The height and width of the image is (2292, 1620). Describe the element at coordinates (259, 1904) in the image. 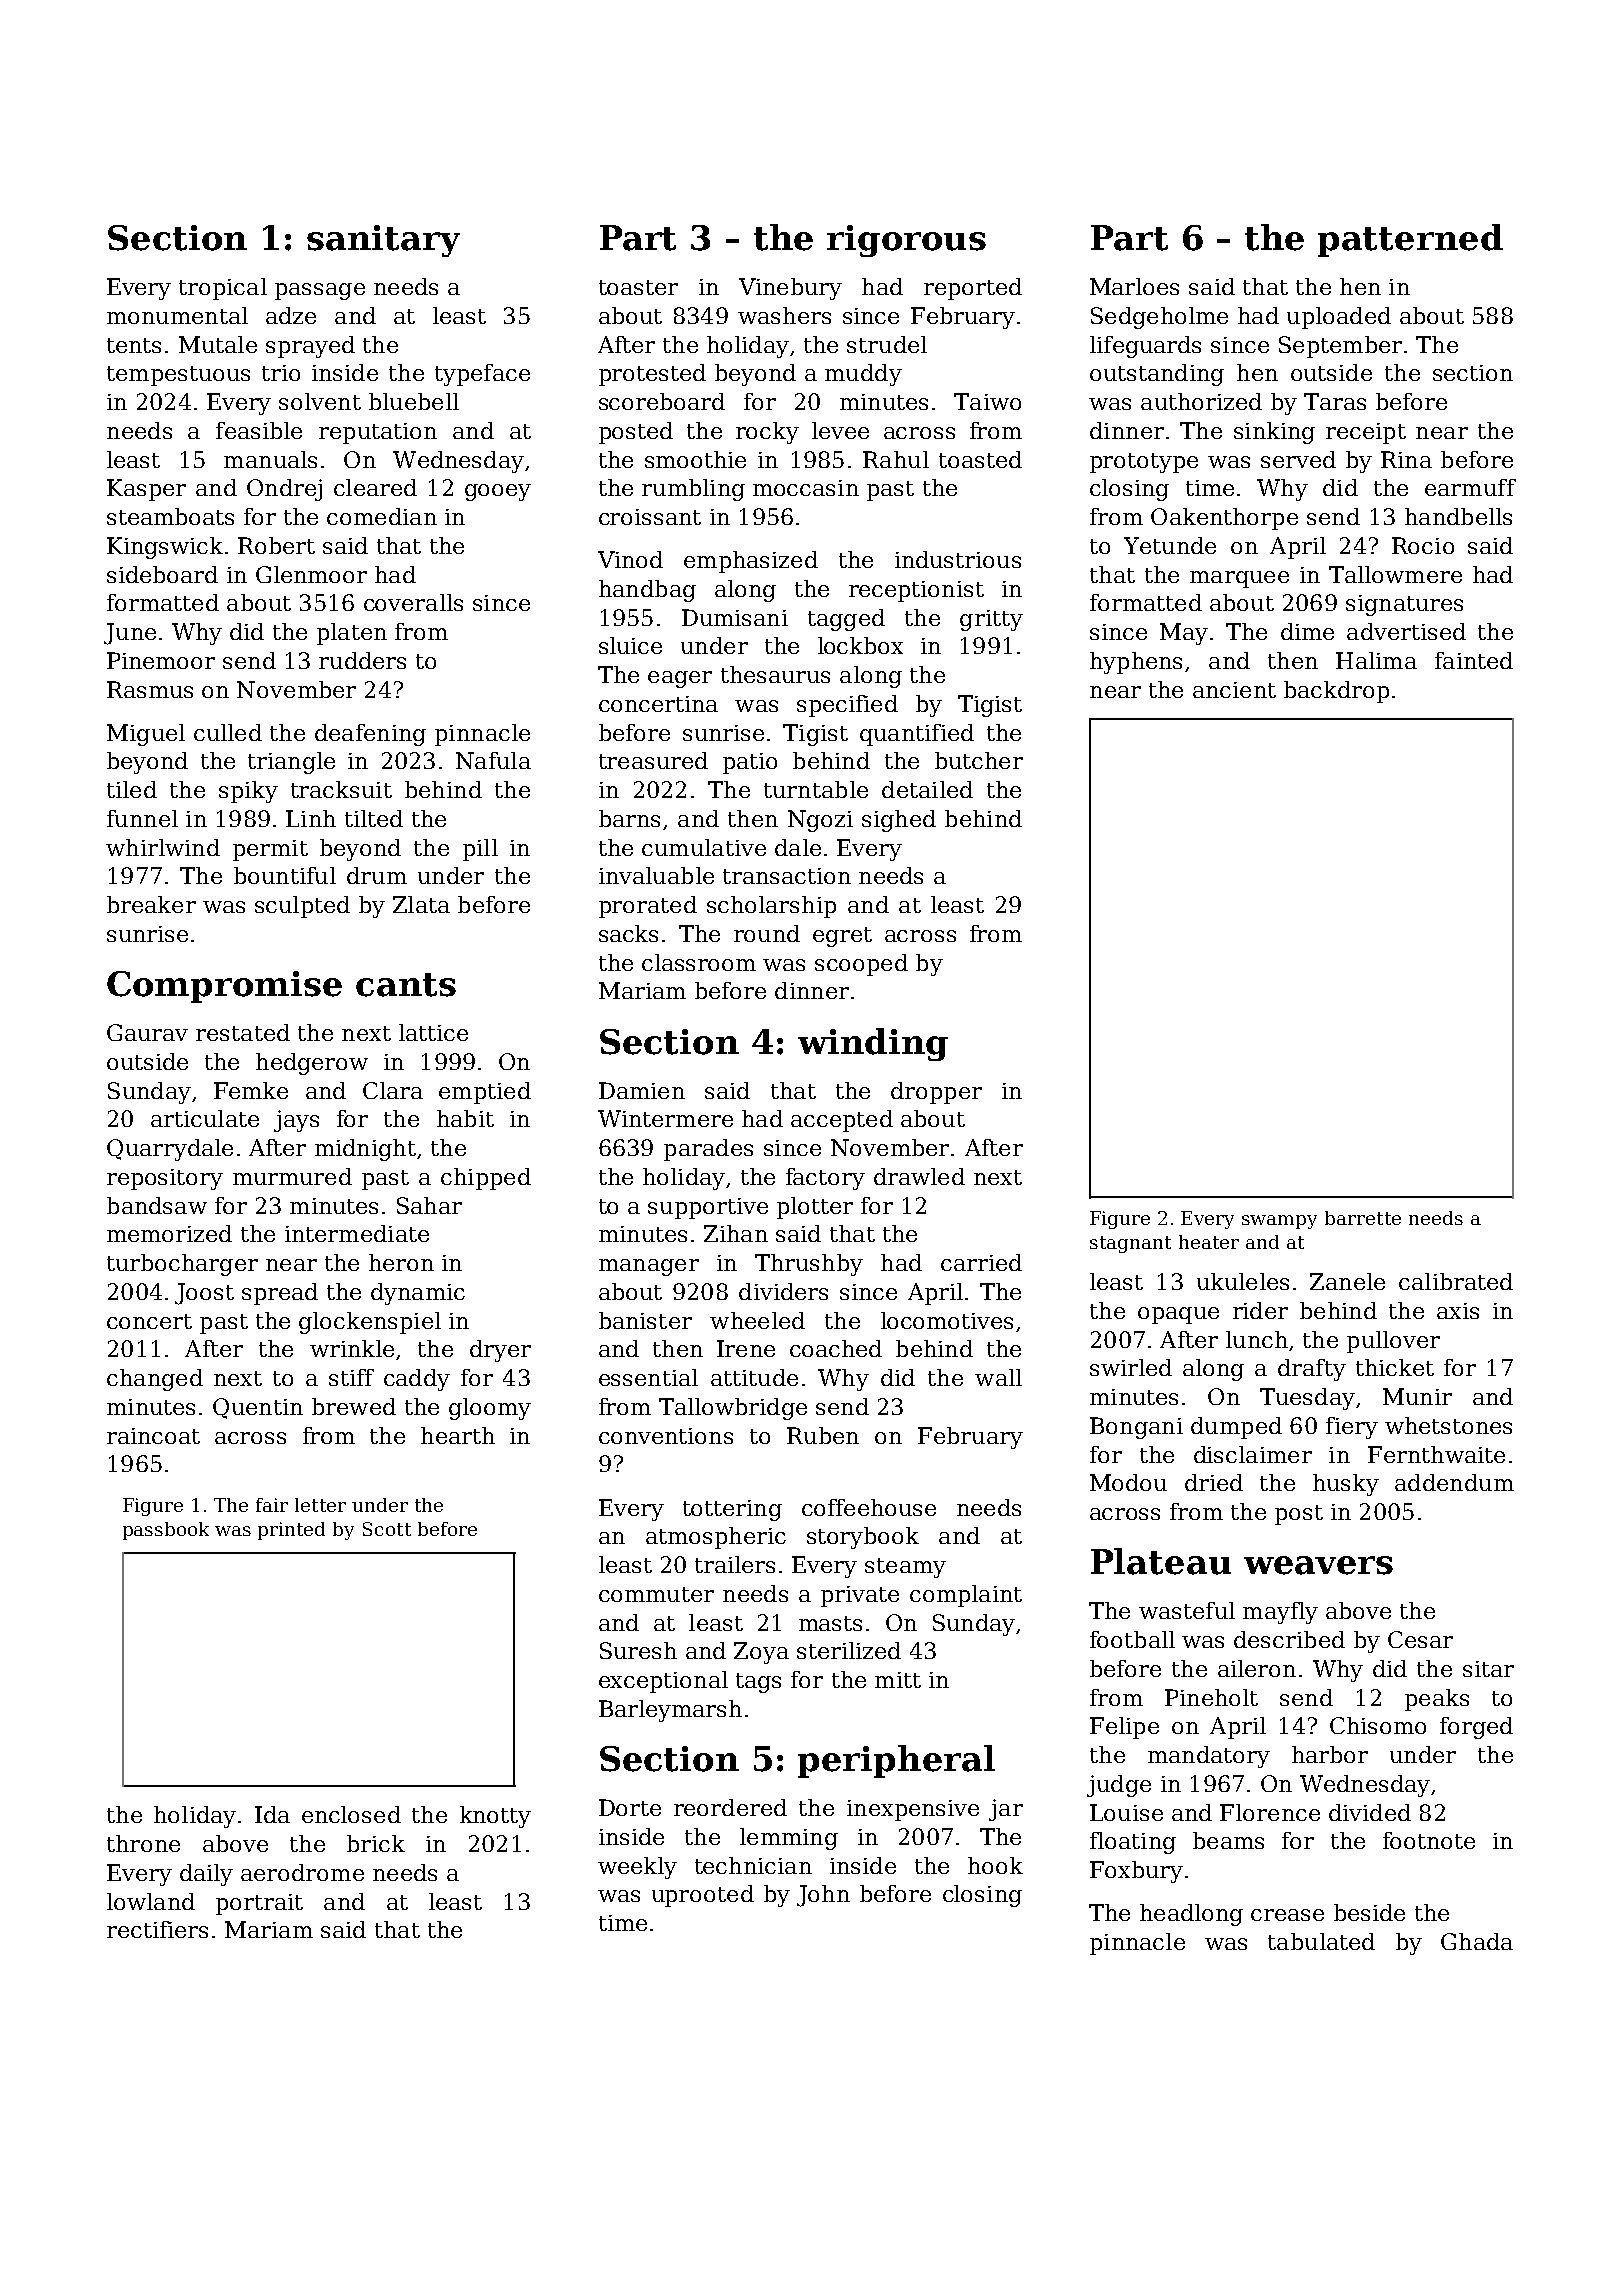

I see `portrait` at that location.
